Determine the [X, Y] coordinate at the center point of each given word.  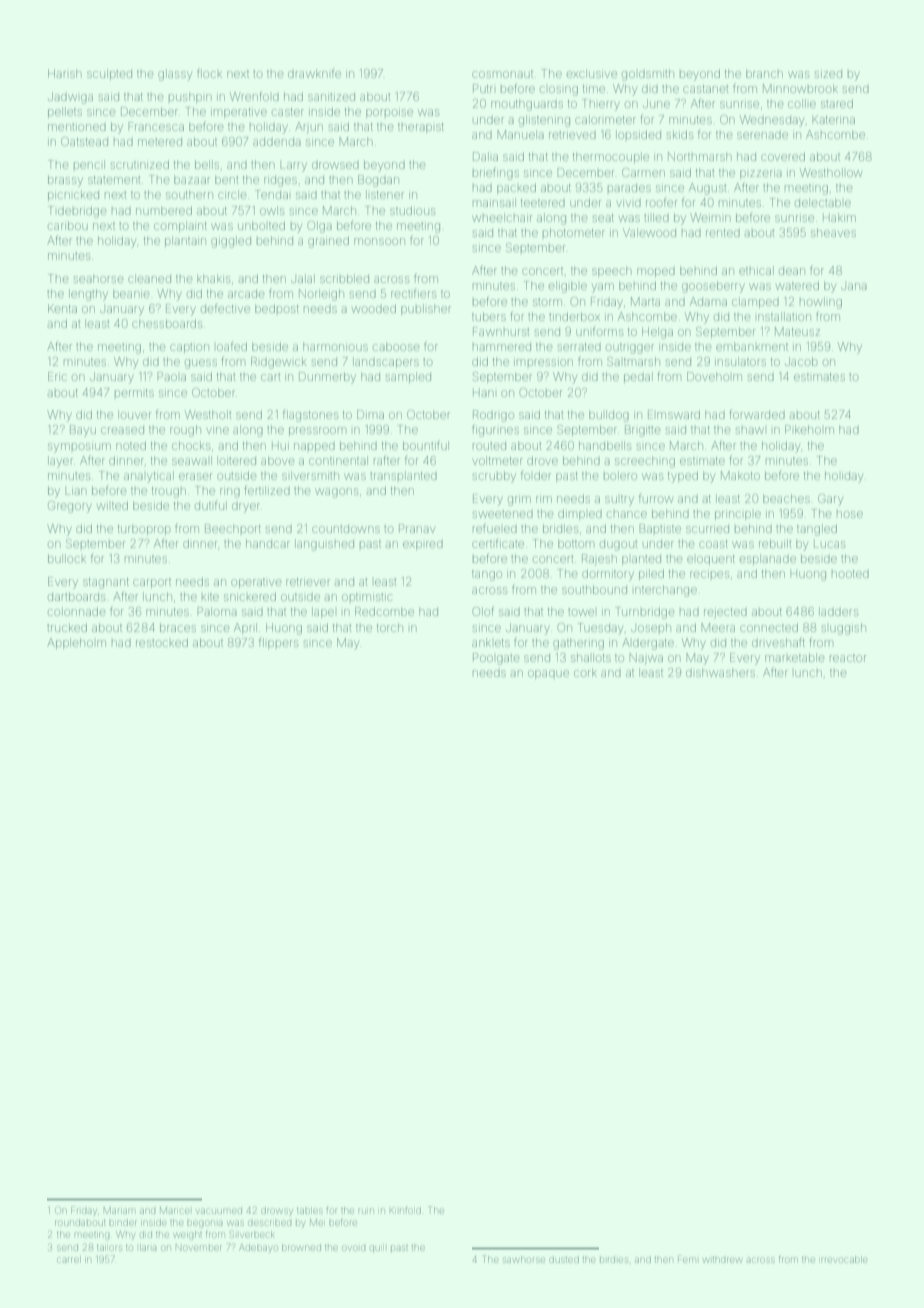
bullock [67, 558]
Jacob [801, 361]
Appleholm [76, 643]
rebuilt [775, 543]
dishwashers [720, 672]
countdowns [346, 529]
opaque [548, 674]
